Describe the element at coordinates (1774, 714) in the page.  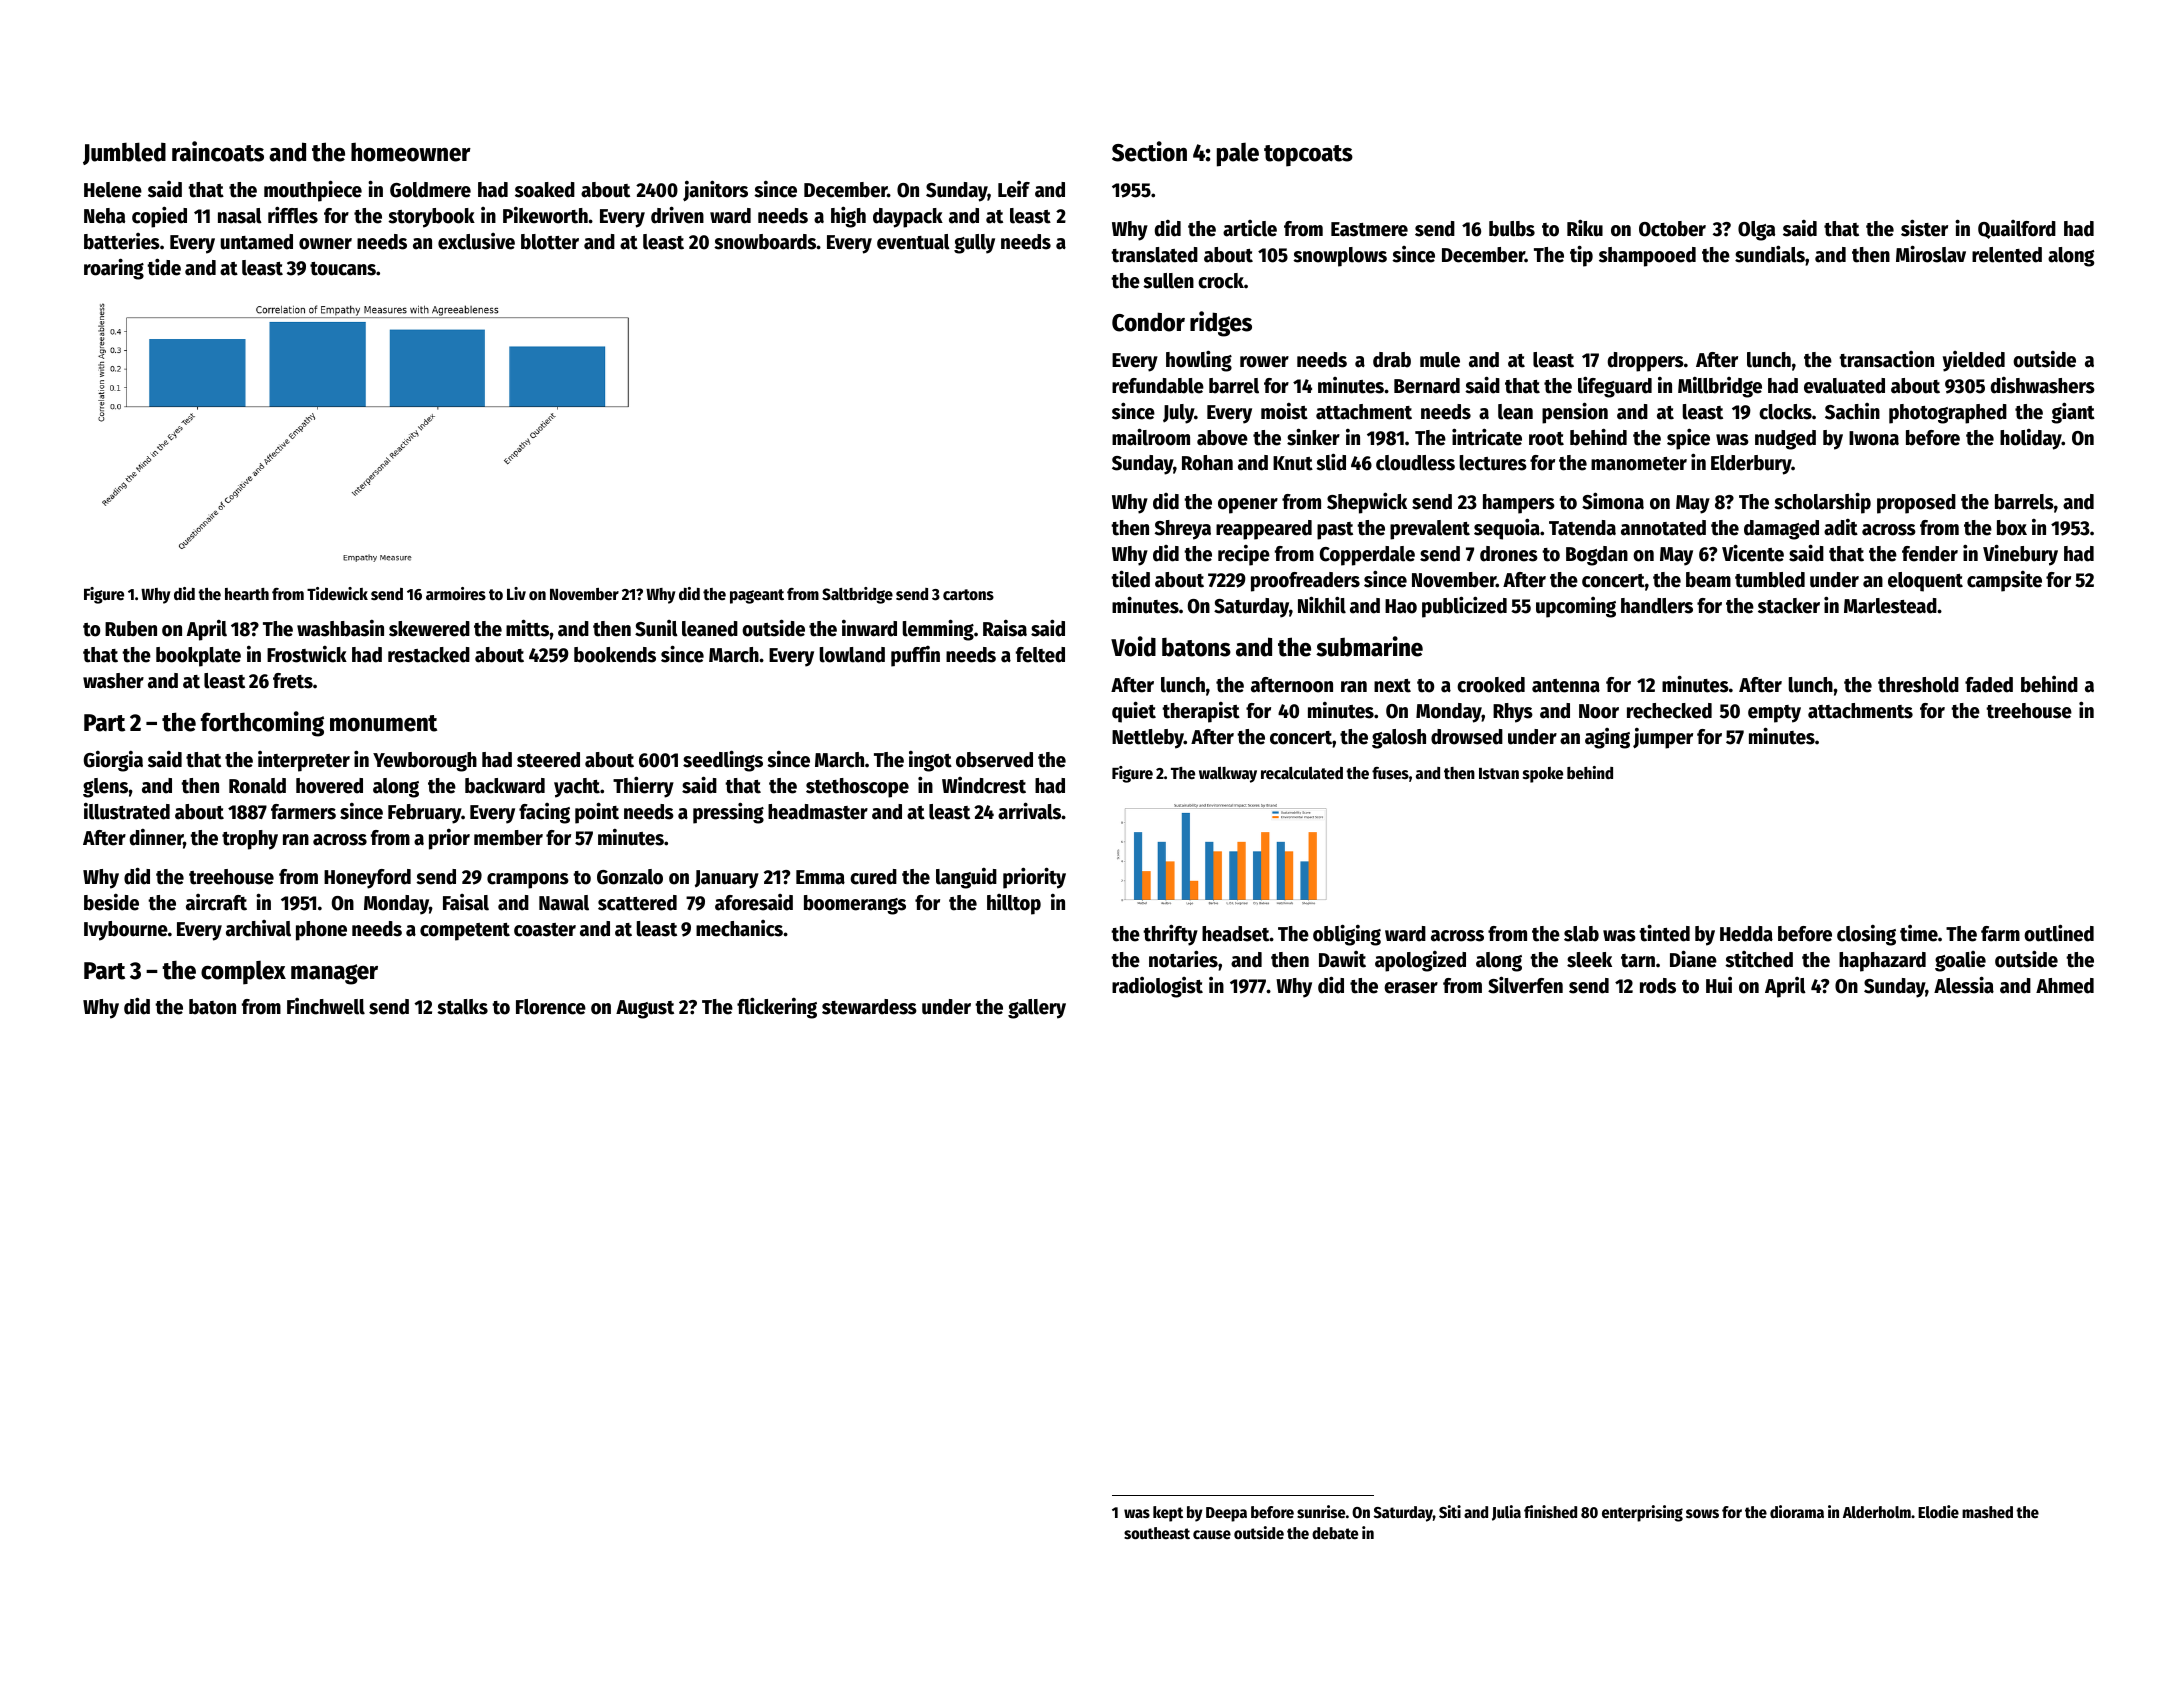
I see `empty` at that location.
